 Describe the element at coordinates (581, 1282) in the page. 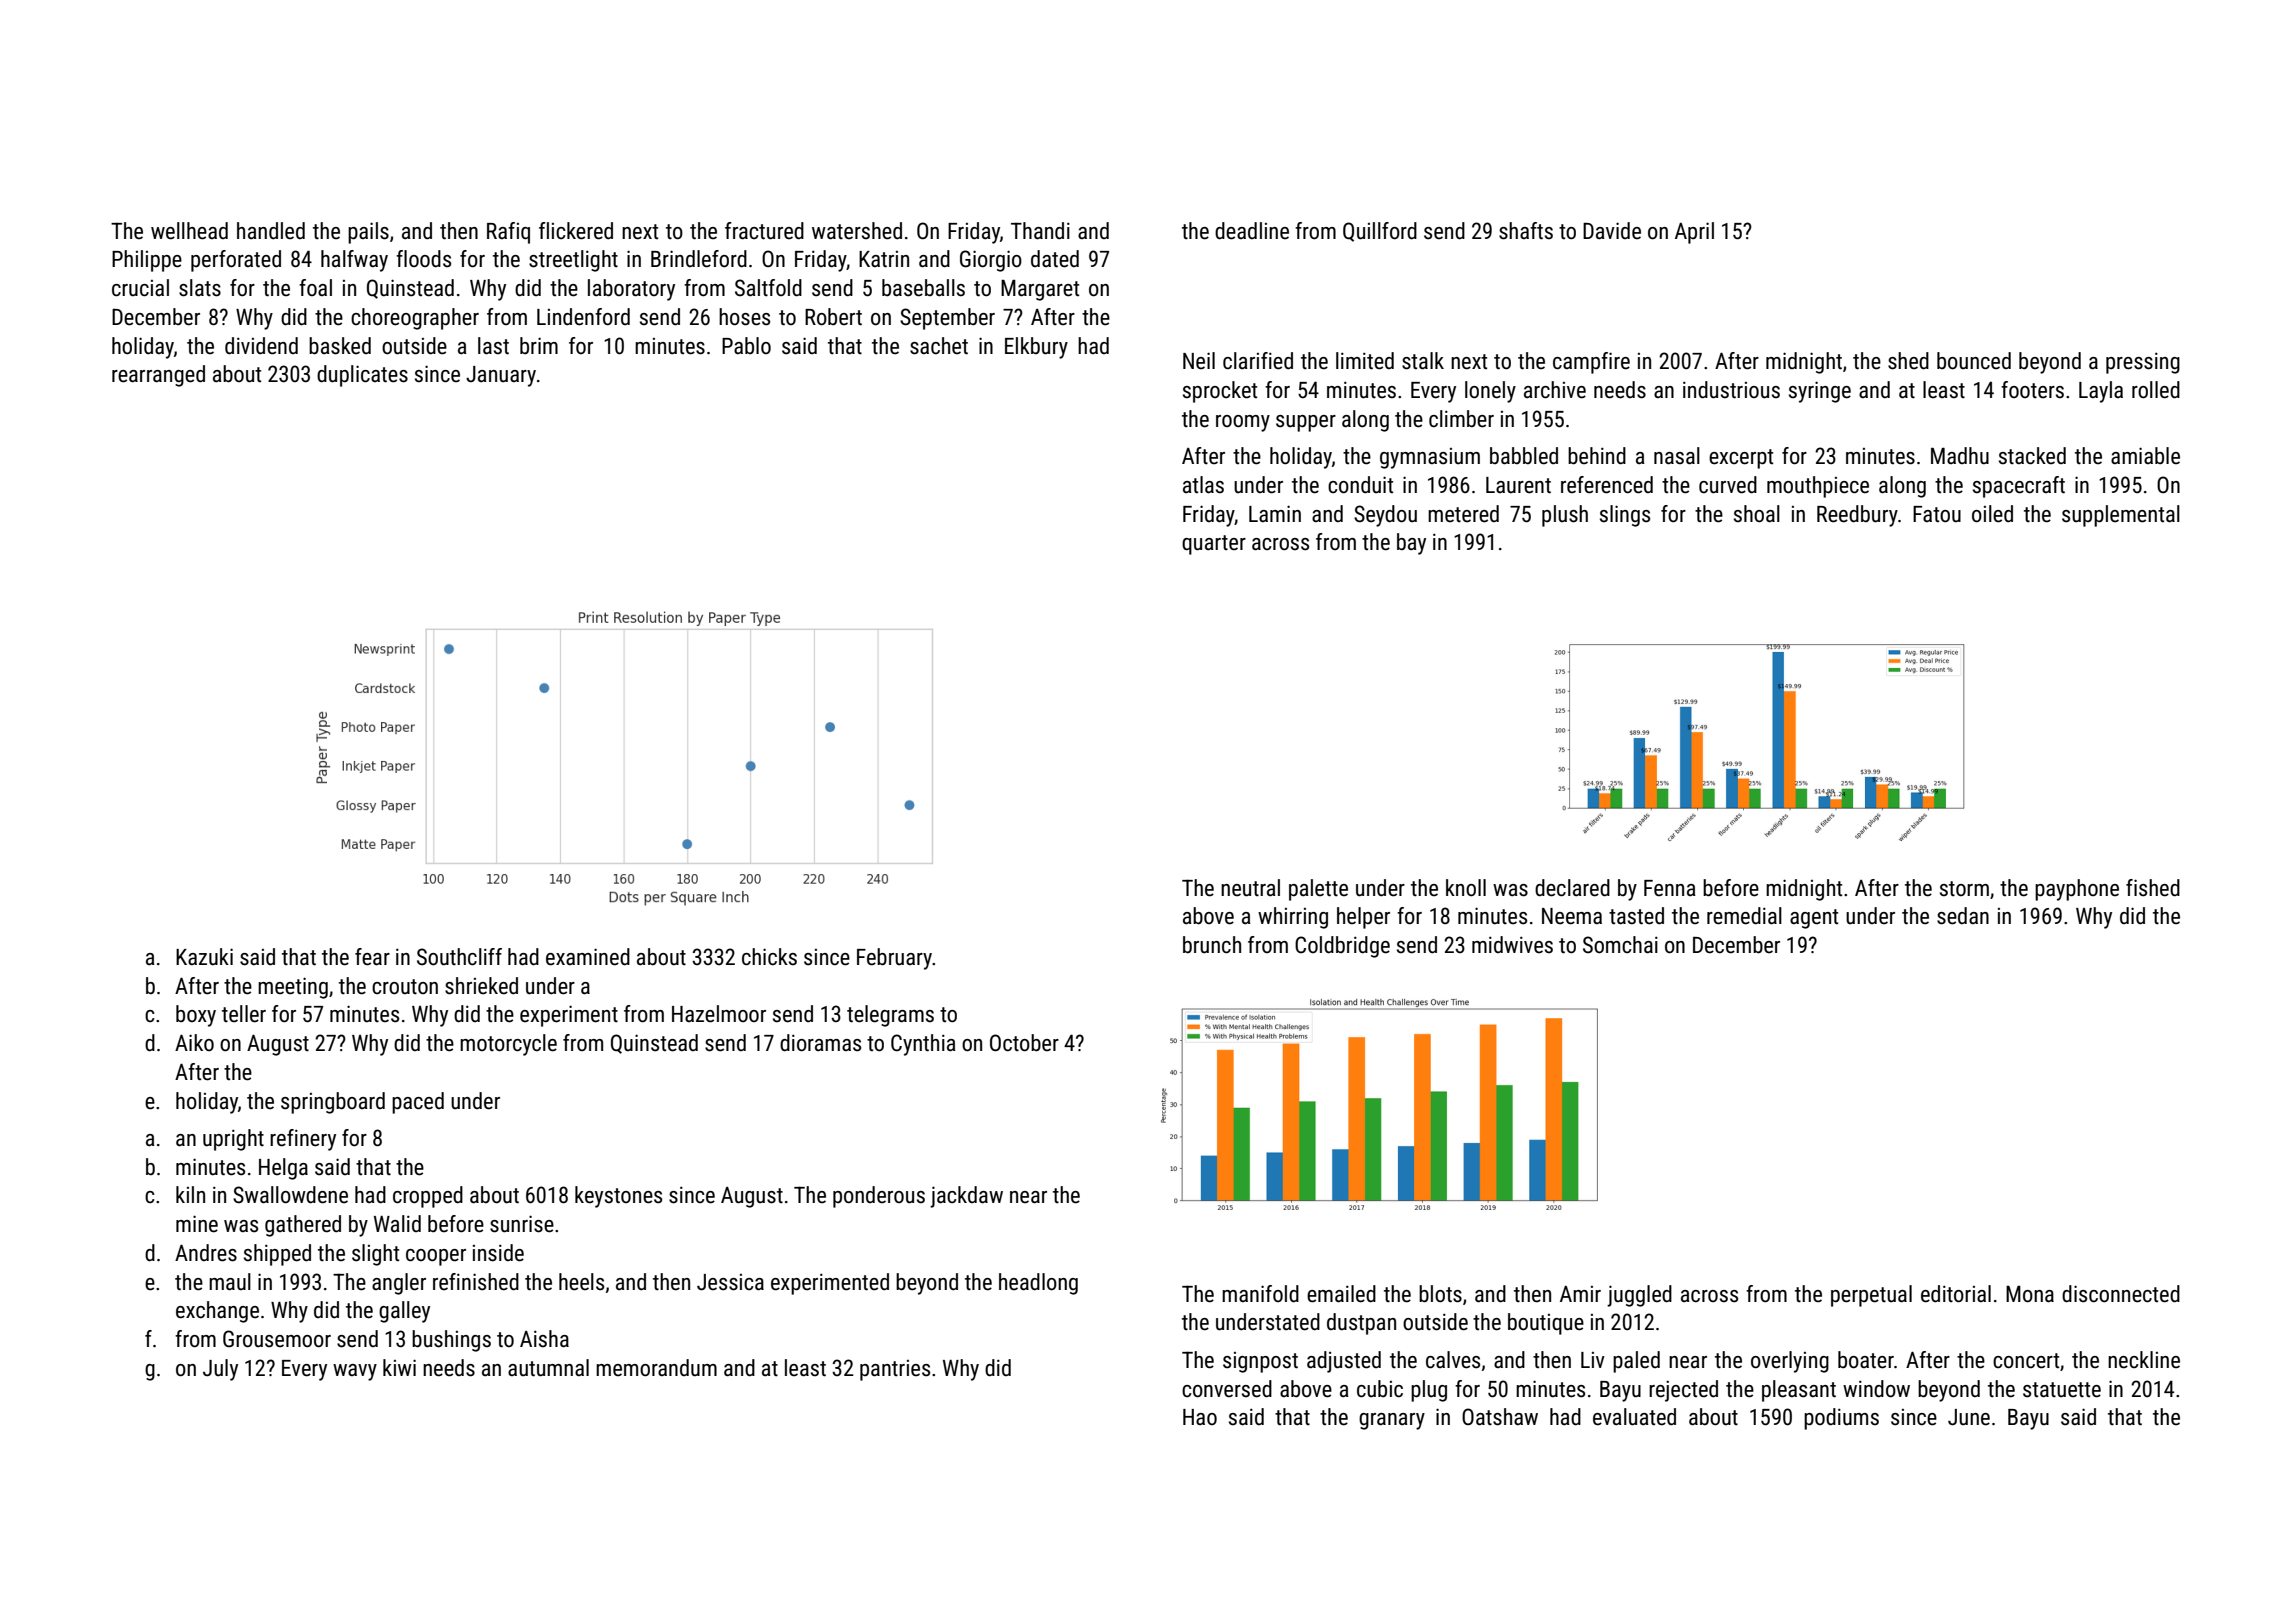

I see `heels` at that location.
